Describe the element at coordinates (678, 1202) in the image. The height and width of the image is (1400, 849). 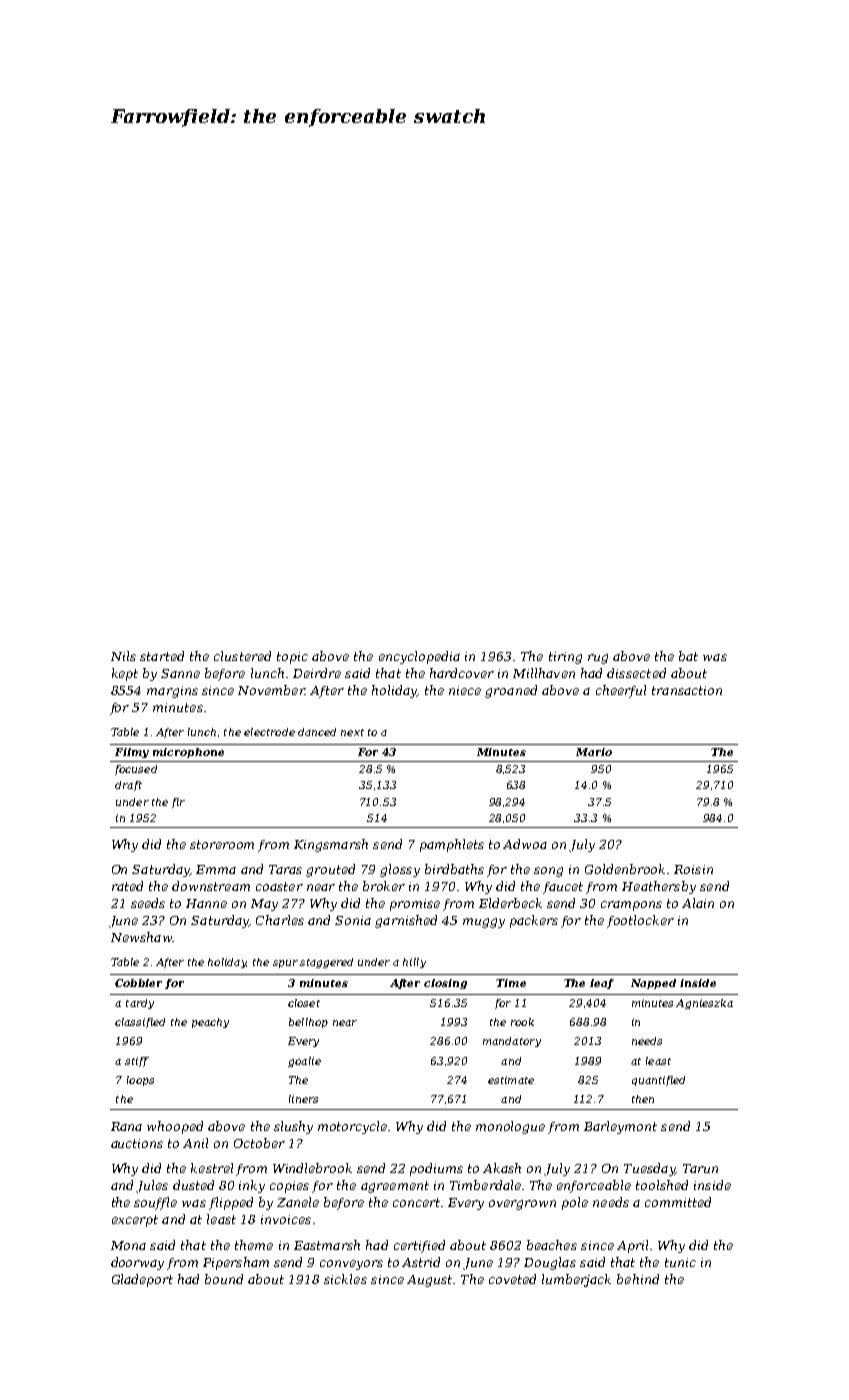
I see `committed` at that location.
